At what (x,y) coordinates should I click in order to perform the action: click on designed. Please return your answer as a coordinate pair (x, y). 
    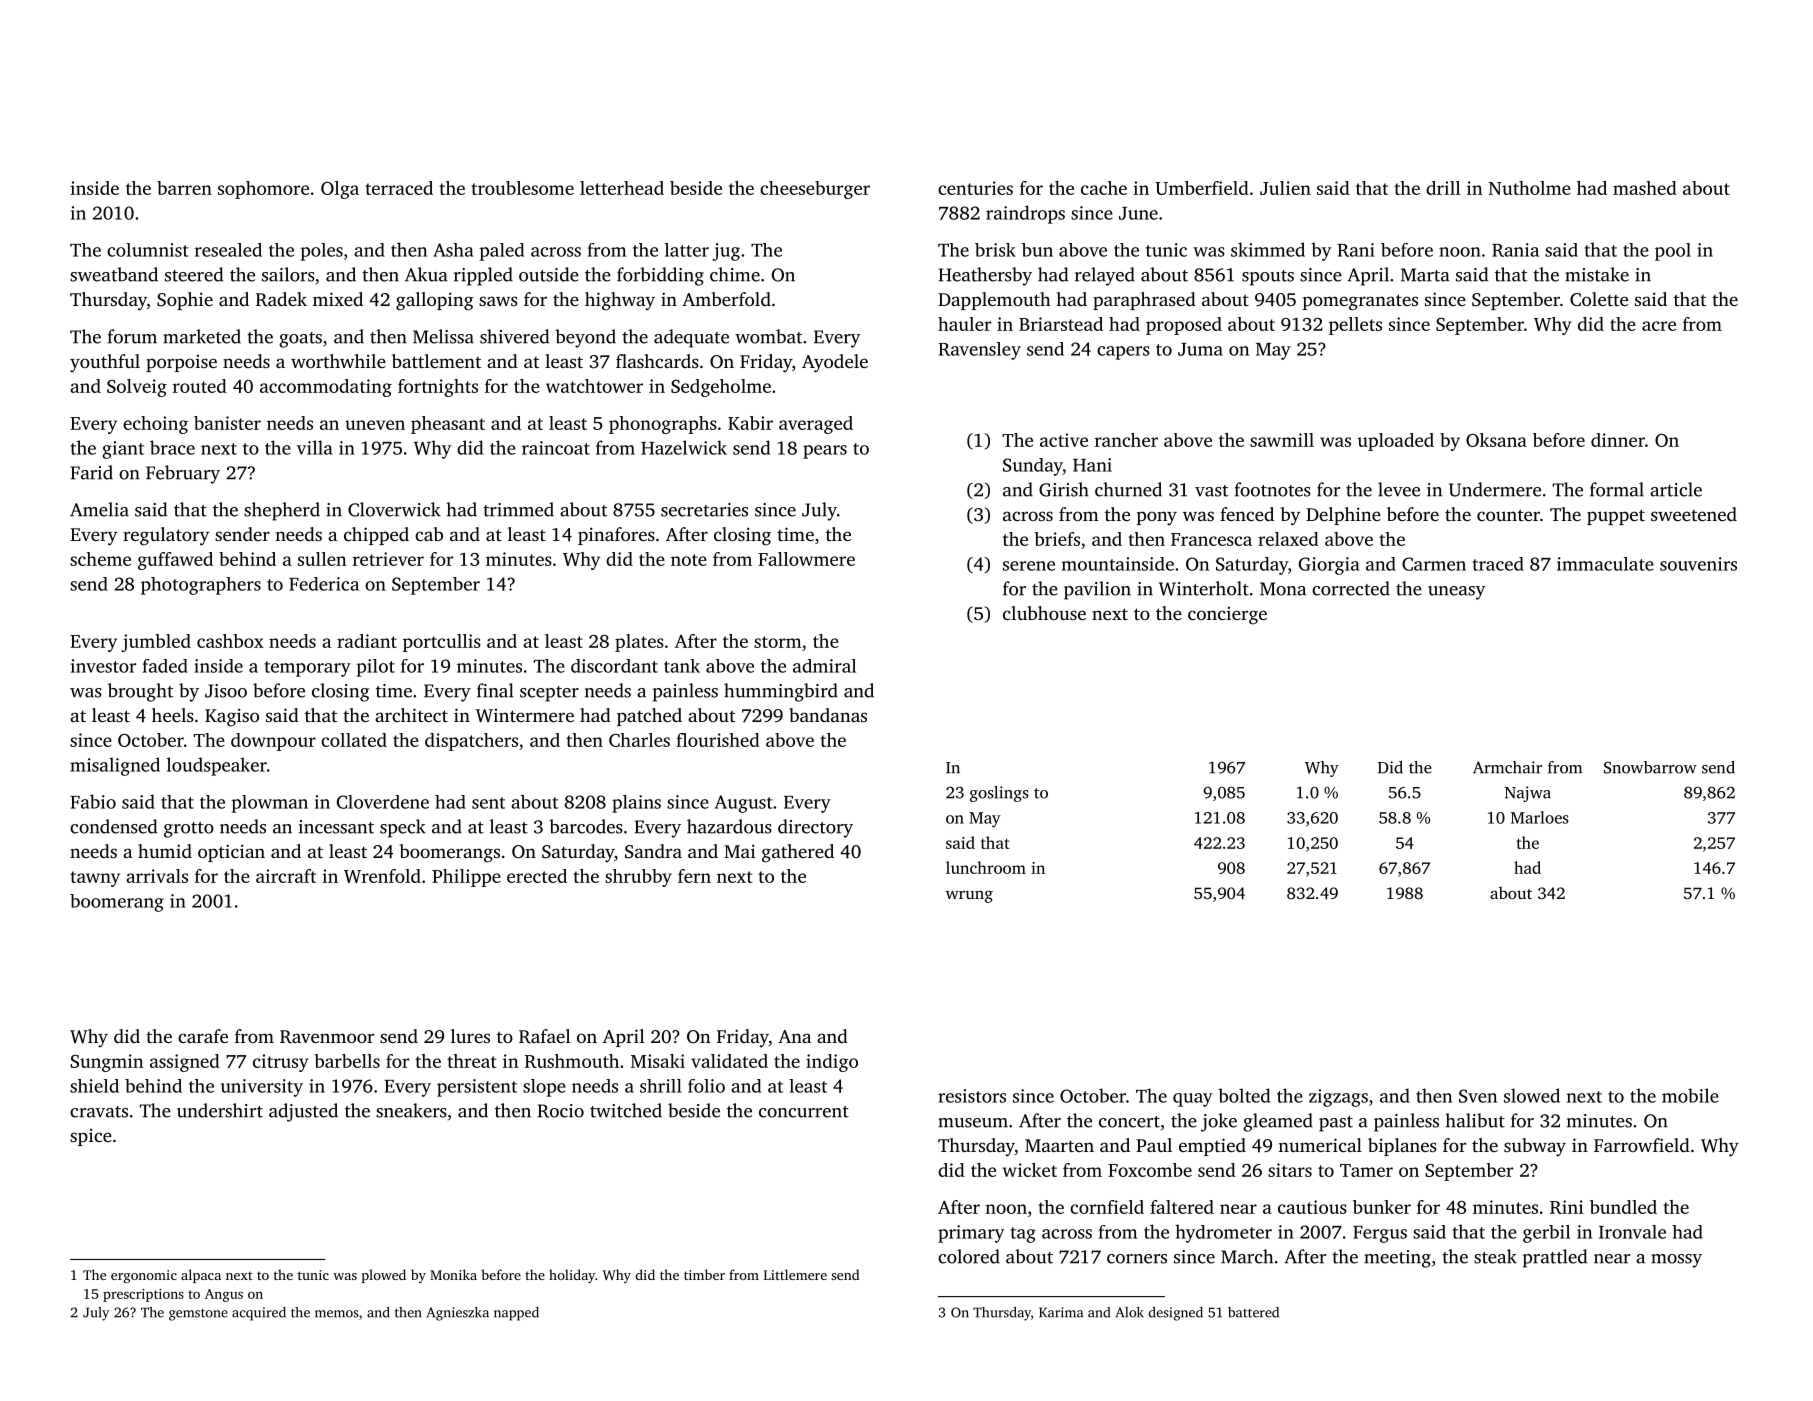
    Looking at the image, I should click on (1176, 1314).
